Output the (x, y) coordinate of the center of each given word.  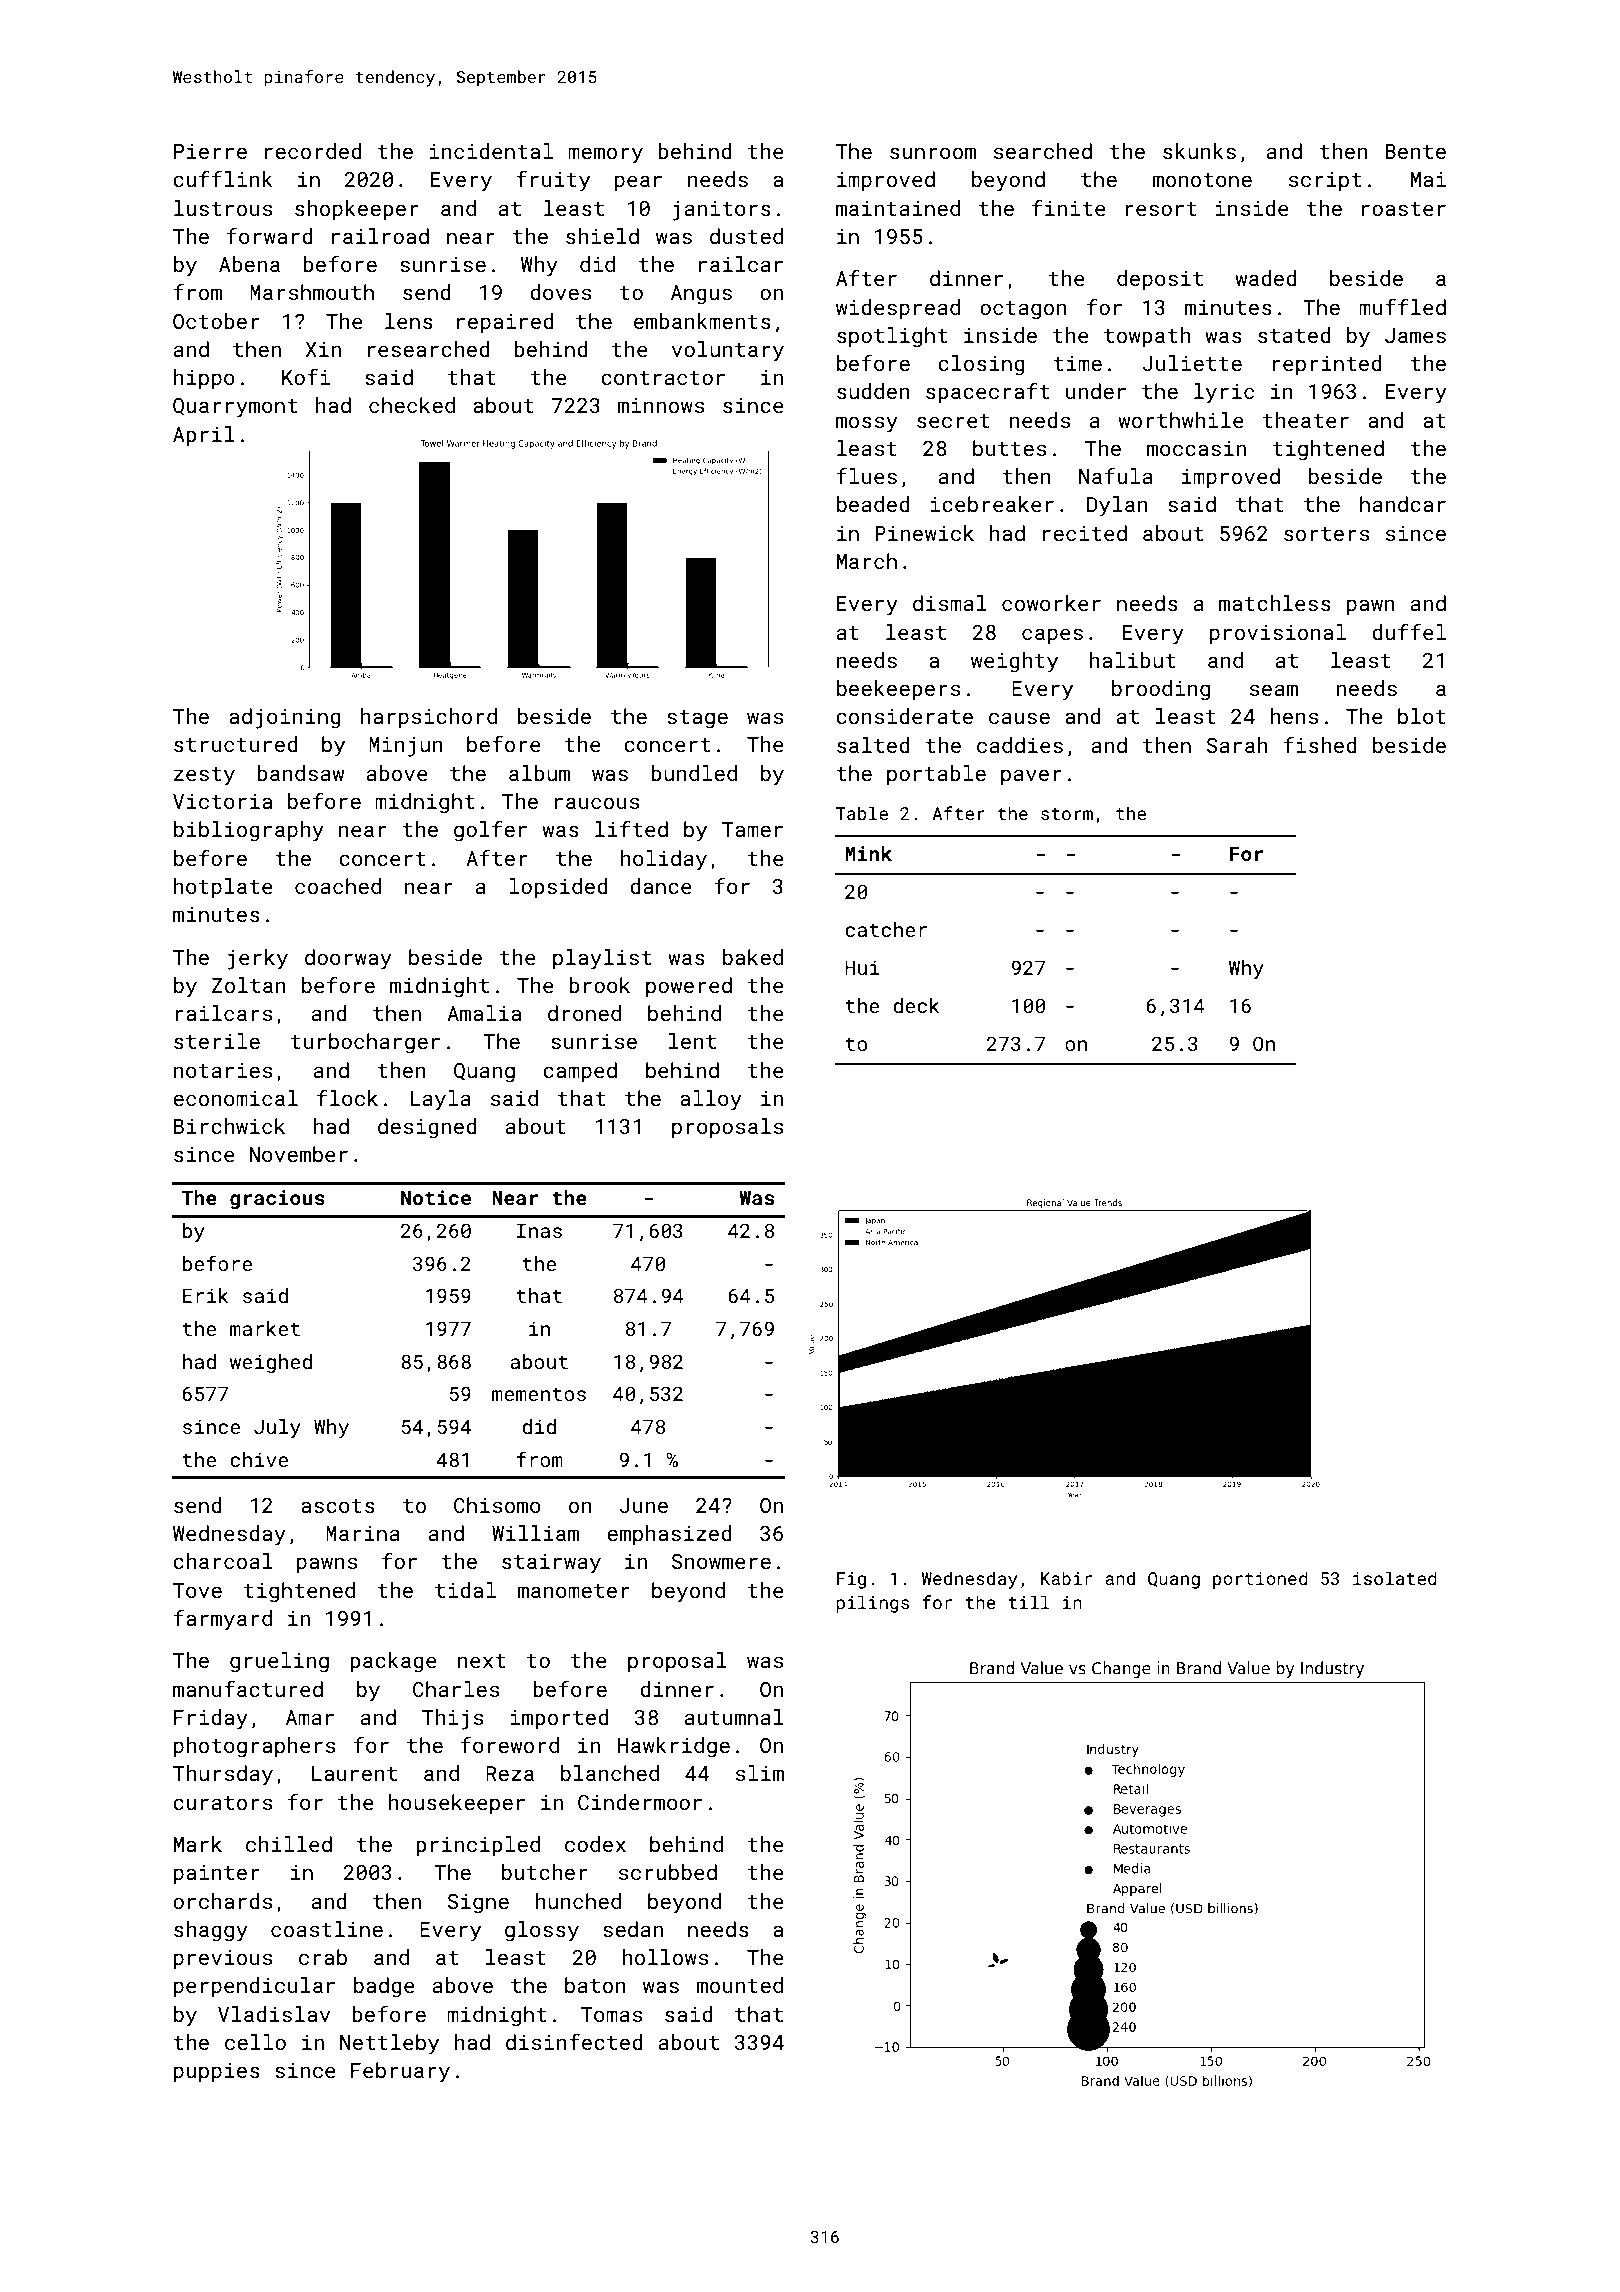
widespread (898, 309)
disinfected (574, 2041)
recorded (313, 151)
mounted (740, 1985)
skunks (1199, 151)
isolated (1395, 1578)
